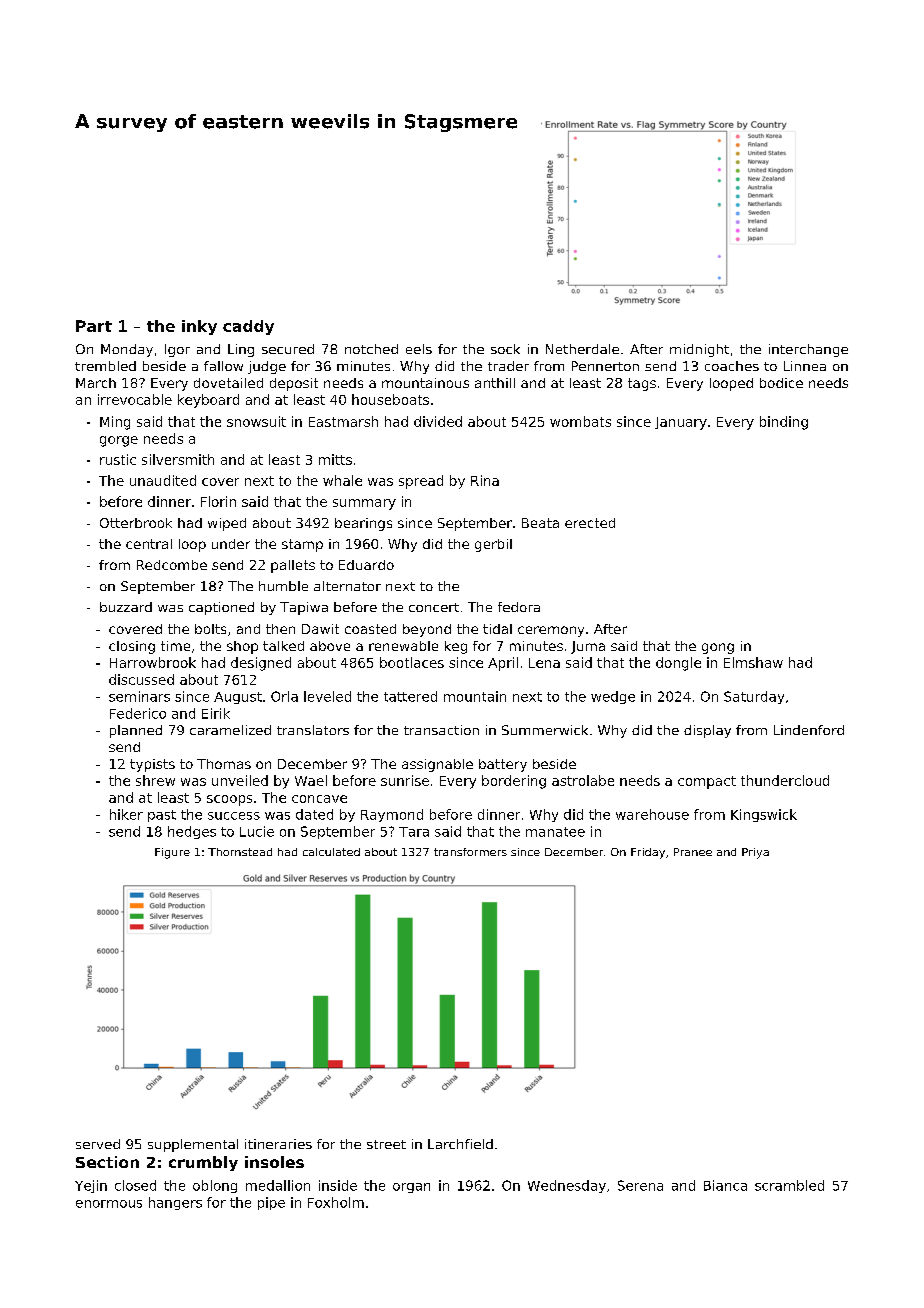 The image size is (924, 1308). What do you see at coordinates (172, 853) in the screenshot?
I see `Figure` at bounding box center [172, 853].
